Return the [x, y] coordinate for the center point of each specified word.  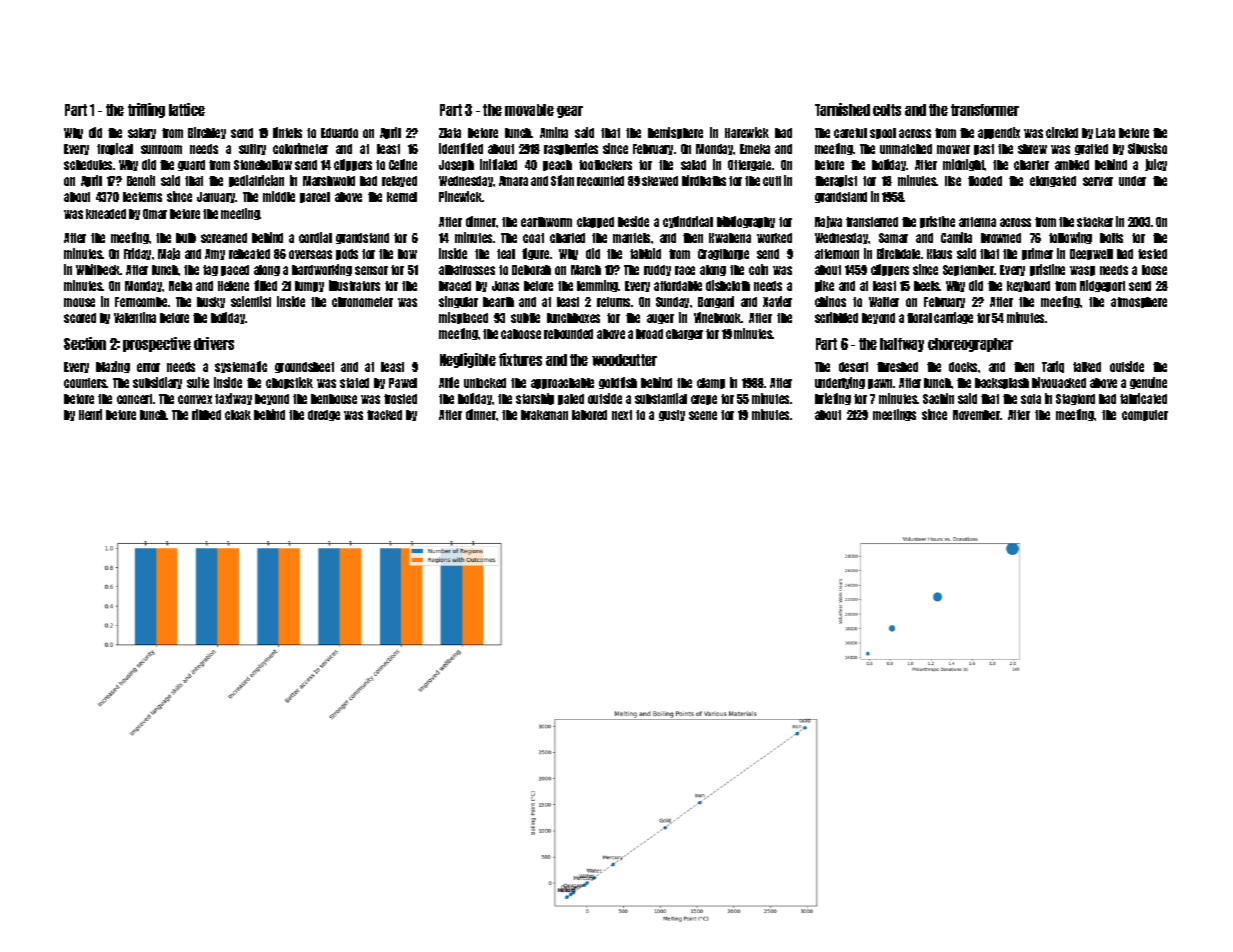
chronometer [362, 302]
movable [529, 110]
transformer [985, 110]
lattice [187, 109]
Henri [90, 414]
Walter [884, 302]
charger [684, 334]
